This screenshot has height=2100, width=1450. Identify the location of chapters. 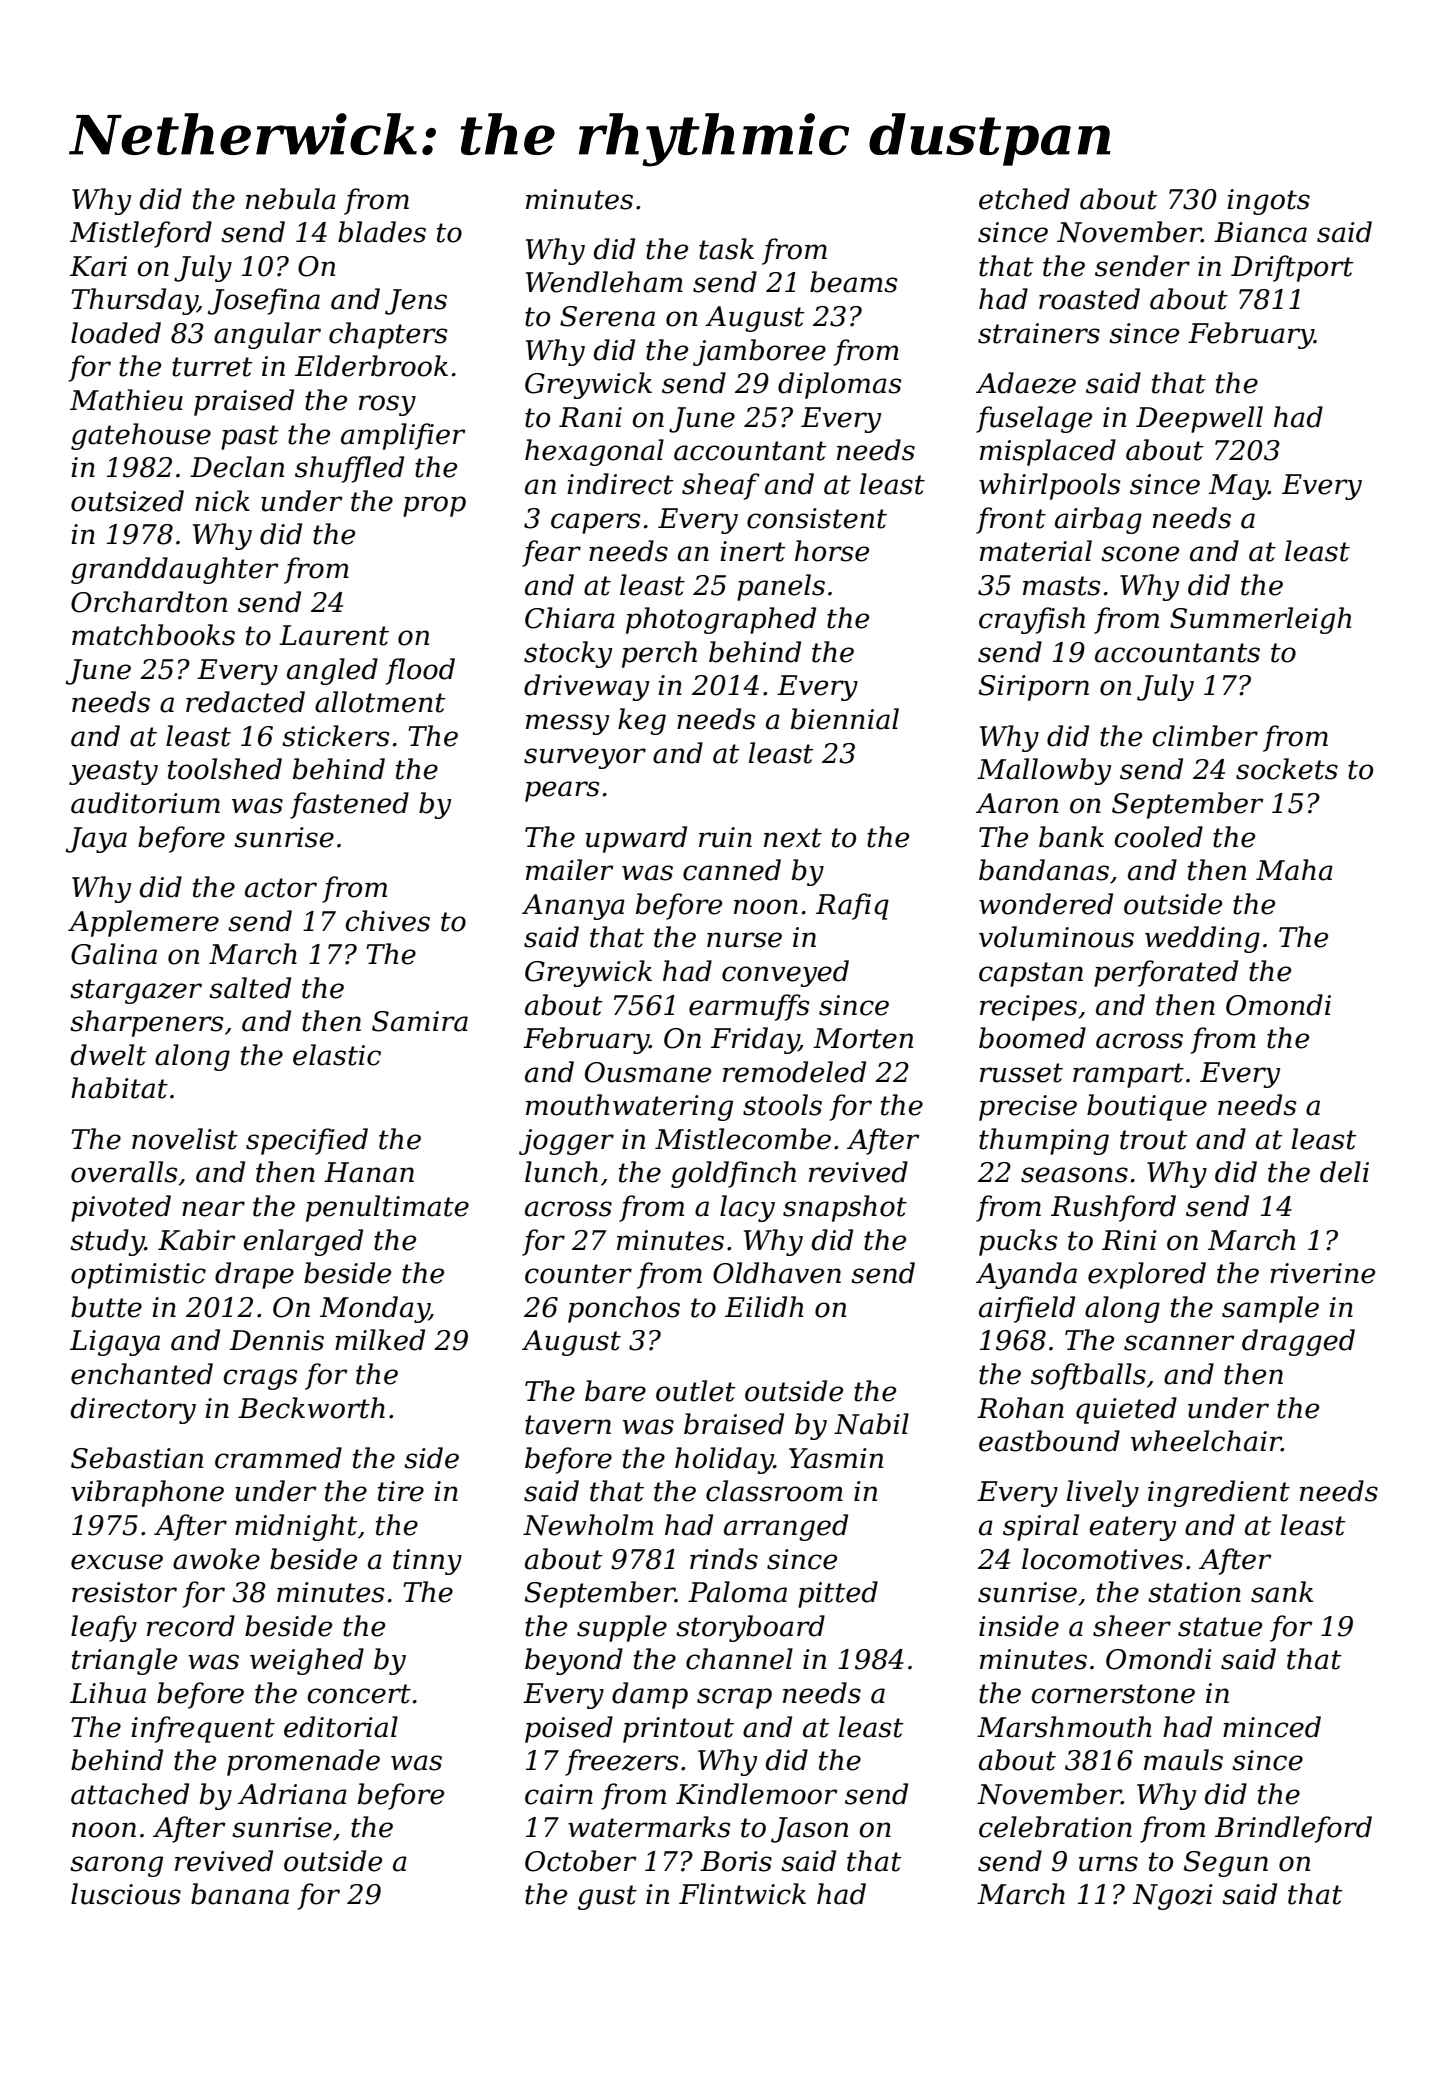
(388, 335).
